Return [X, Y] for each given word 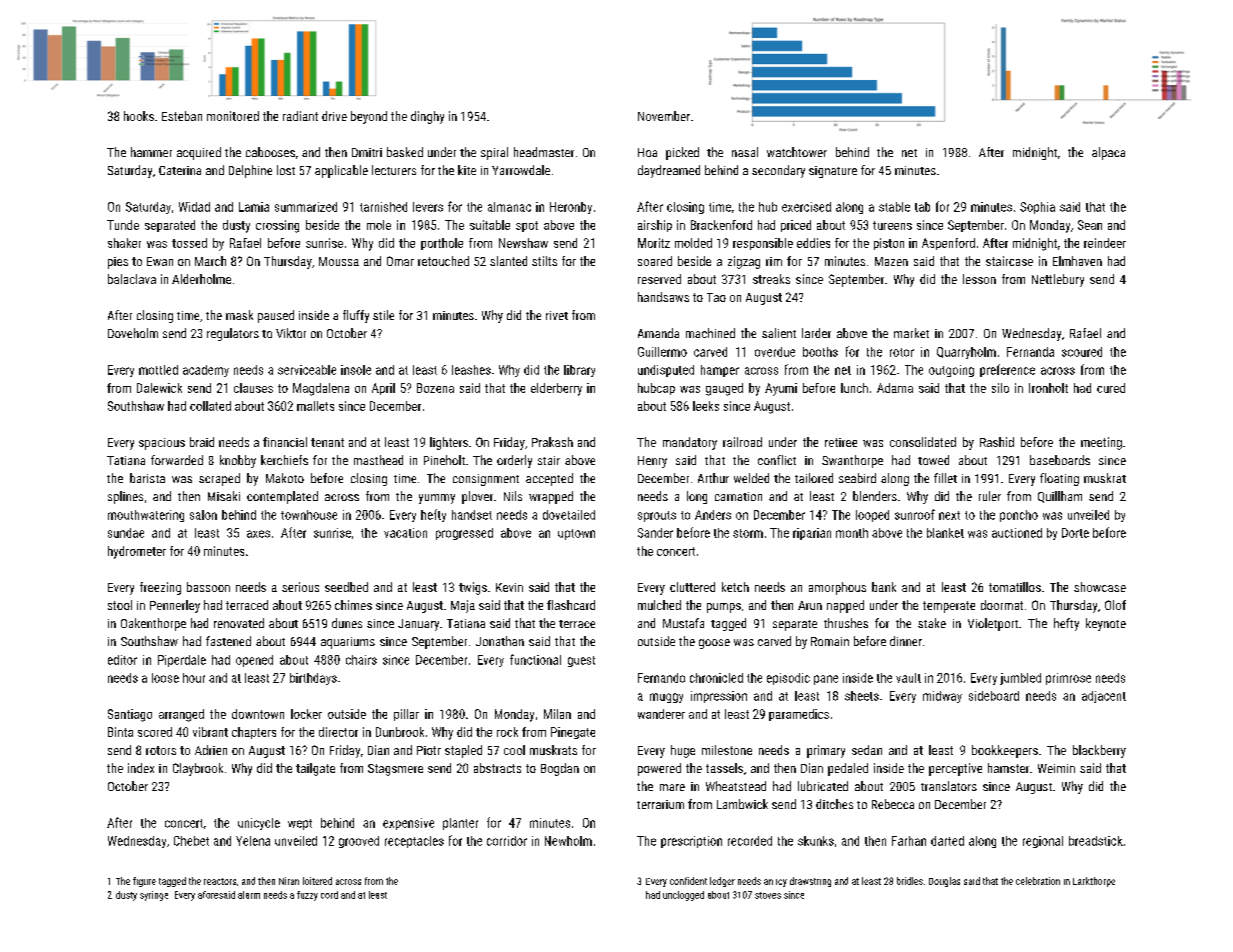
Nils [513, 496]
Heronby [571, 208]
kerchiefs [284, 460]
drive [334, 116]
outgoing [951, 371]
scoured [1082, 352]
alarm [249, 895]
